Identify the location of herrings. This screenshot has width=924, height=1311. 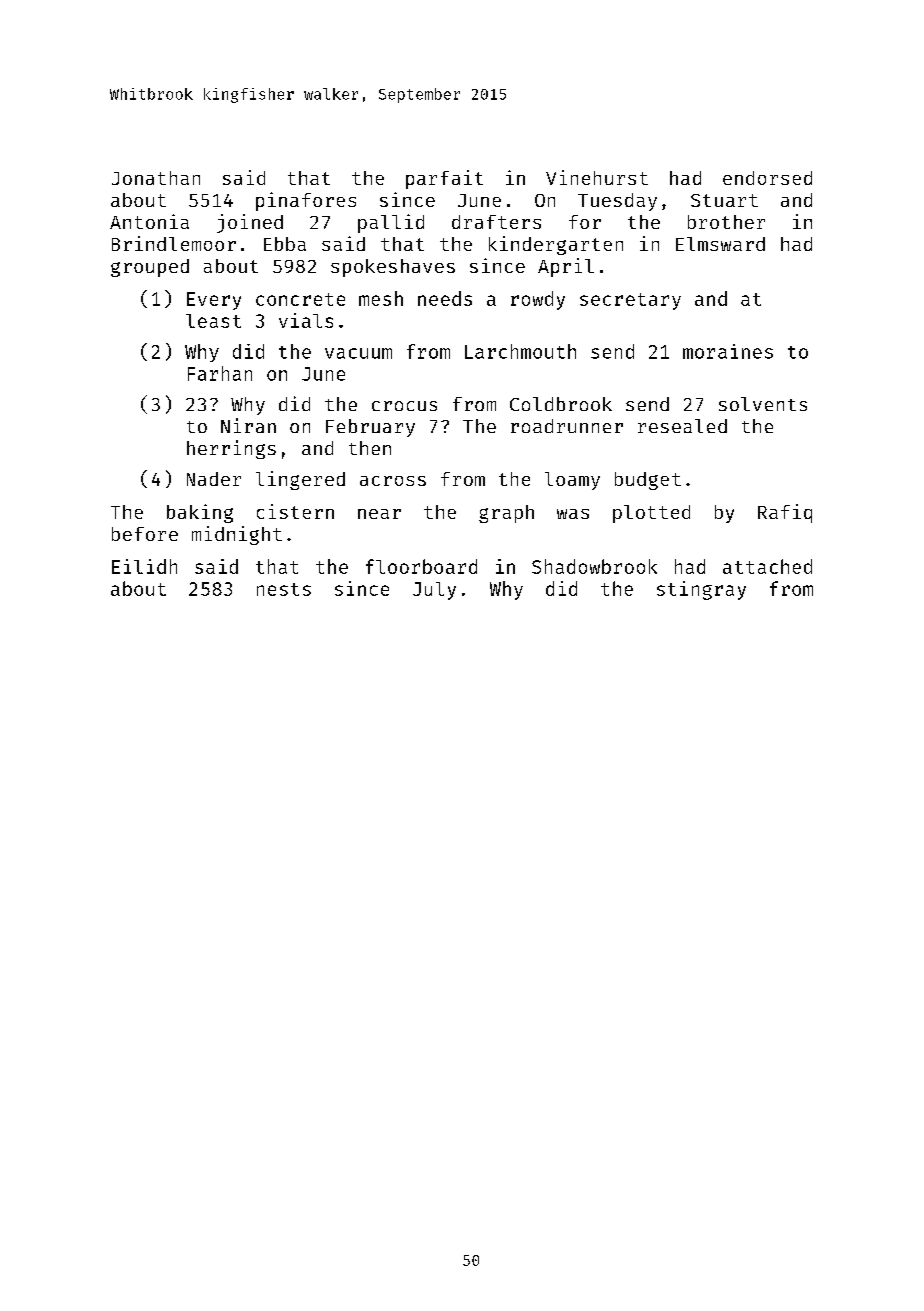
(231, 449).
